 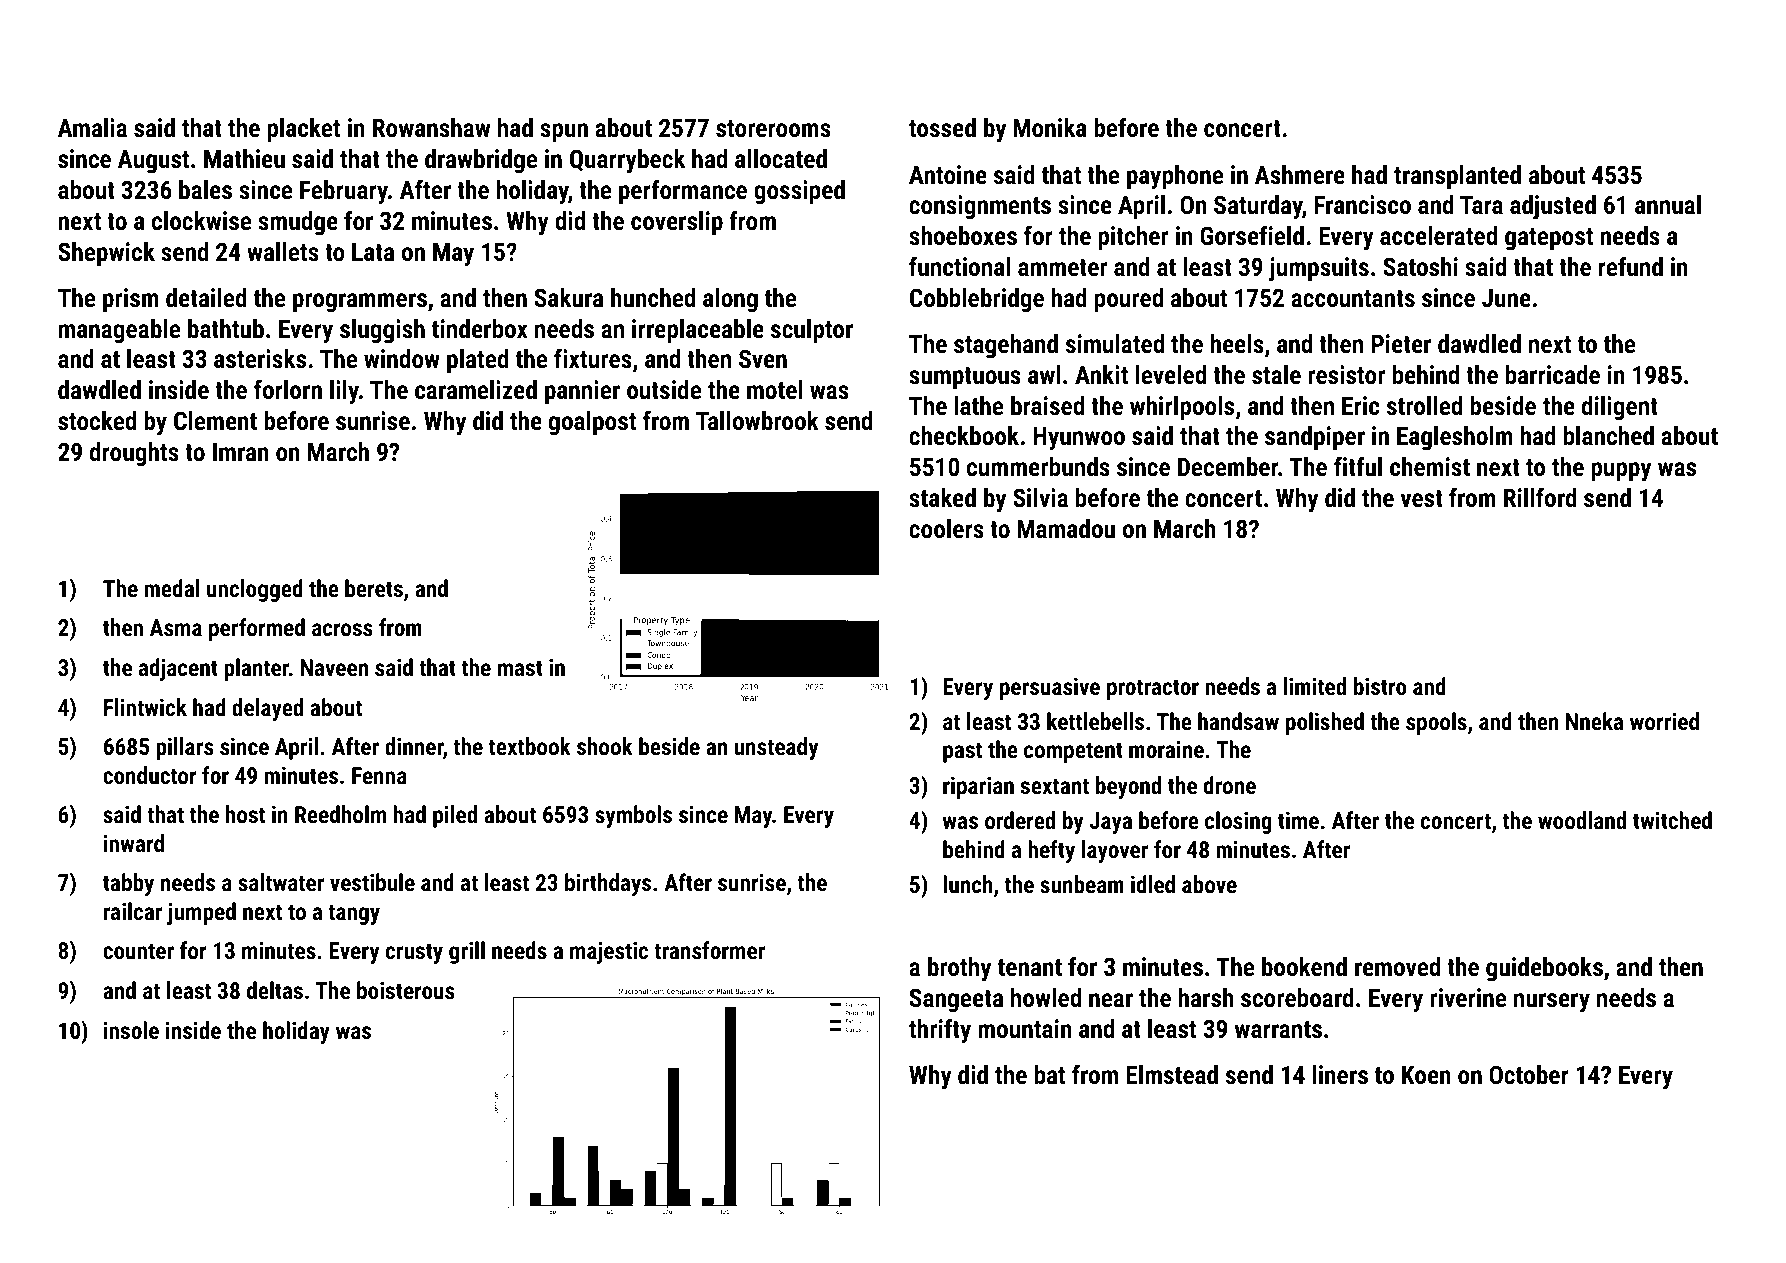 I want to click on saltwater, so click(x=281, y=882).
